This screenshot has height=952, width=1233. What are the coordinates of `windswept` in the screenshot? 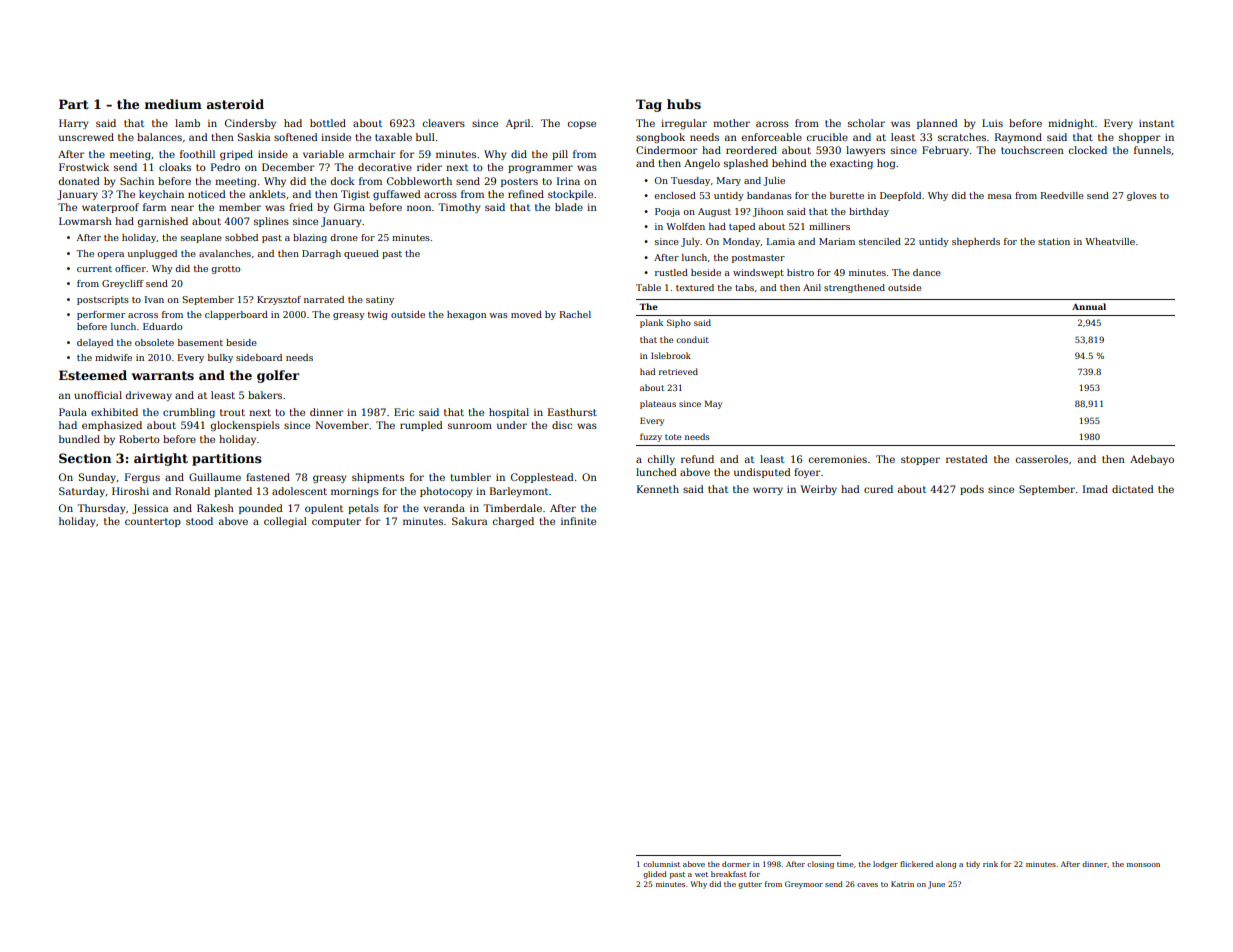 It's located at (758, 273).
